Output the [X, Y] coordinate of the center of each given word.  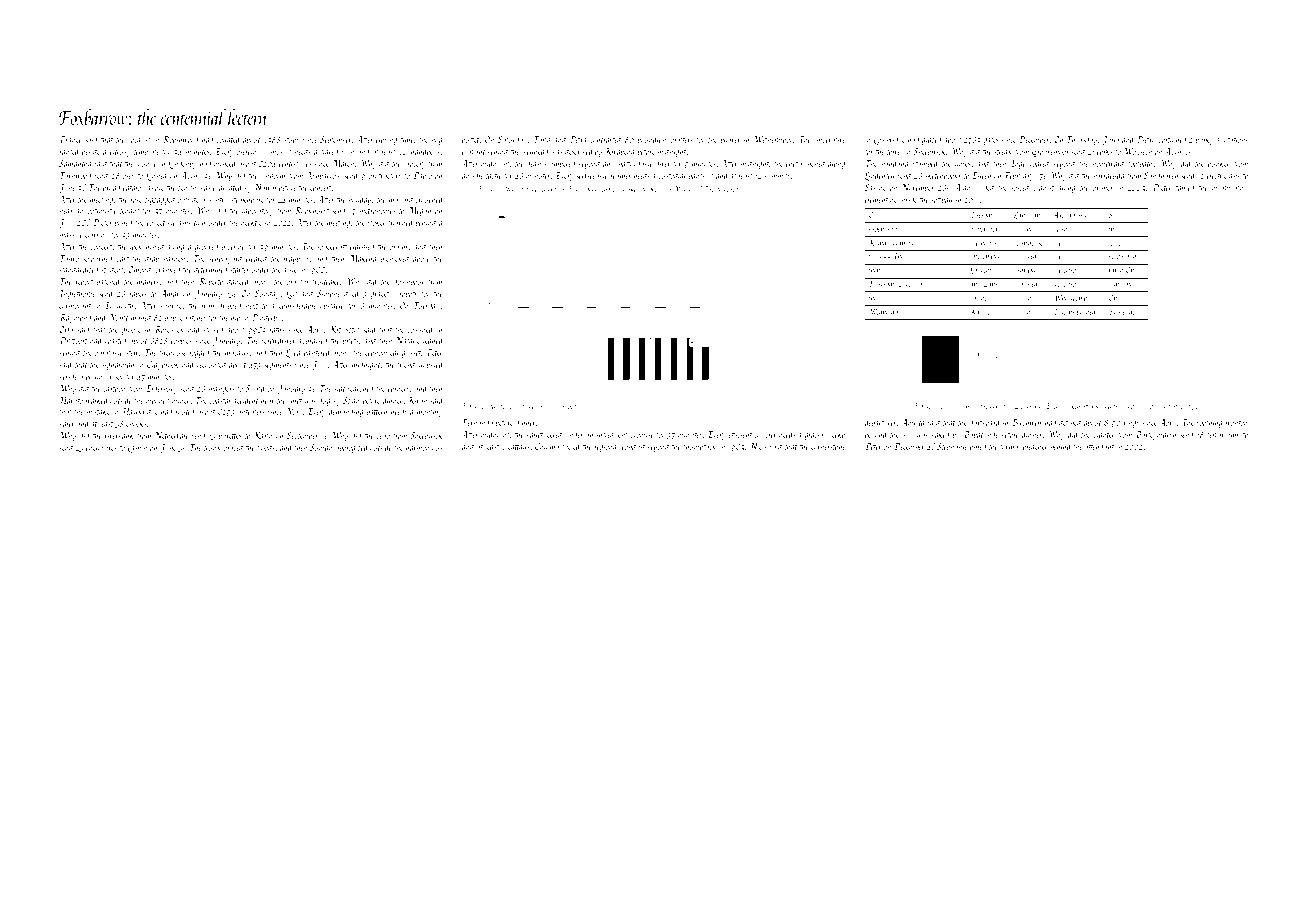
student [112, 269]
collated [228, 139]
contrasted [606, 139]
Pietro [1146, 139]
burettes [230, 435]
